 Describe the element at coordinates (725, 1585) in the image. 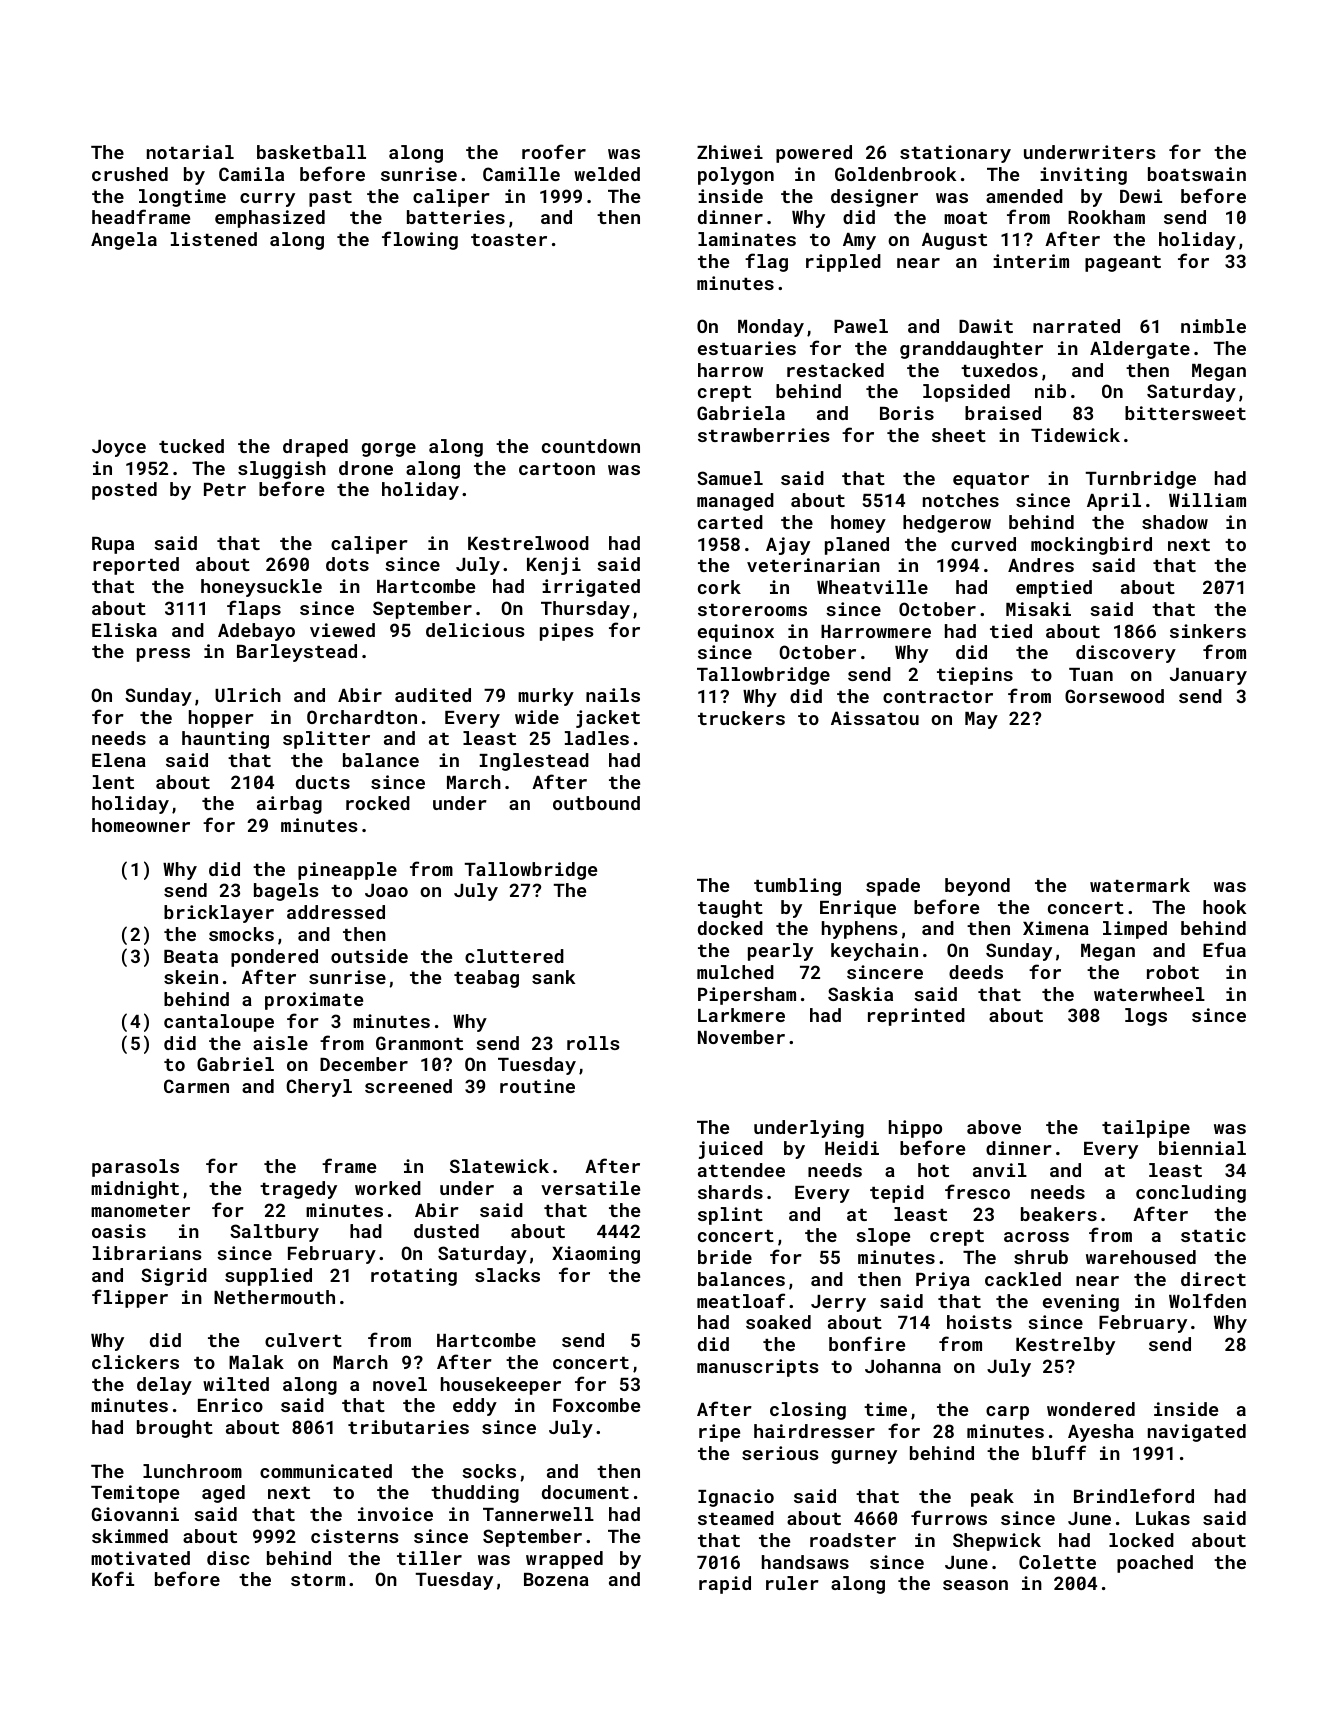

I see `rapid` at that location.
